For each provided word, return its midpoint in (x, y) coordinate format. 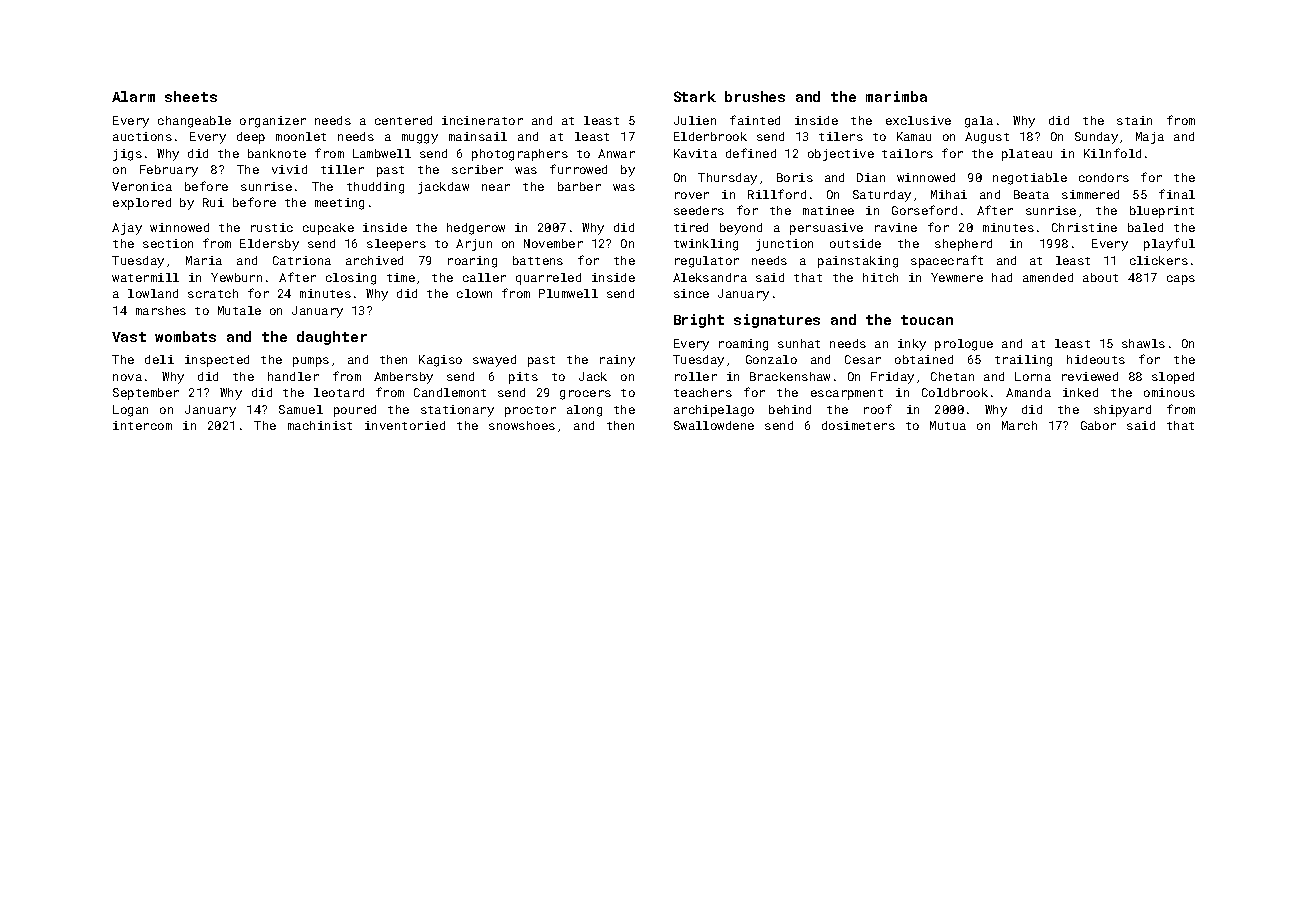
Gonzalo (771, 359)
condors (1104, 177)
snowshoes (522, 425)
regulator (707, 262)
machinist (320, 425)
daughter (332, 338)
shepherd (963, 245)
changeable (194, 122)
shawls (1143, 343)
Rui (213, 202)
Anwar (616, 153)
